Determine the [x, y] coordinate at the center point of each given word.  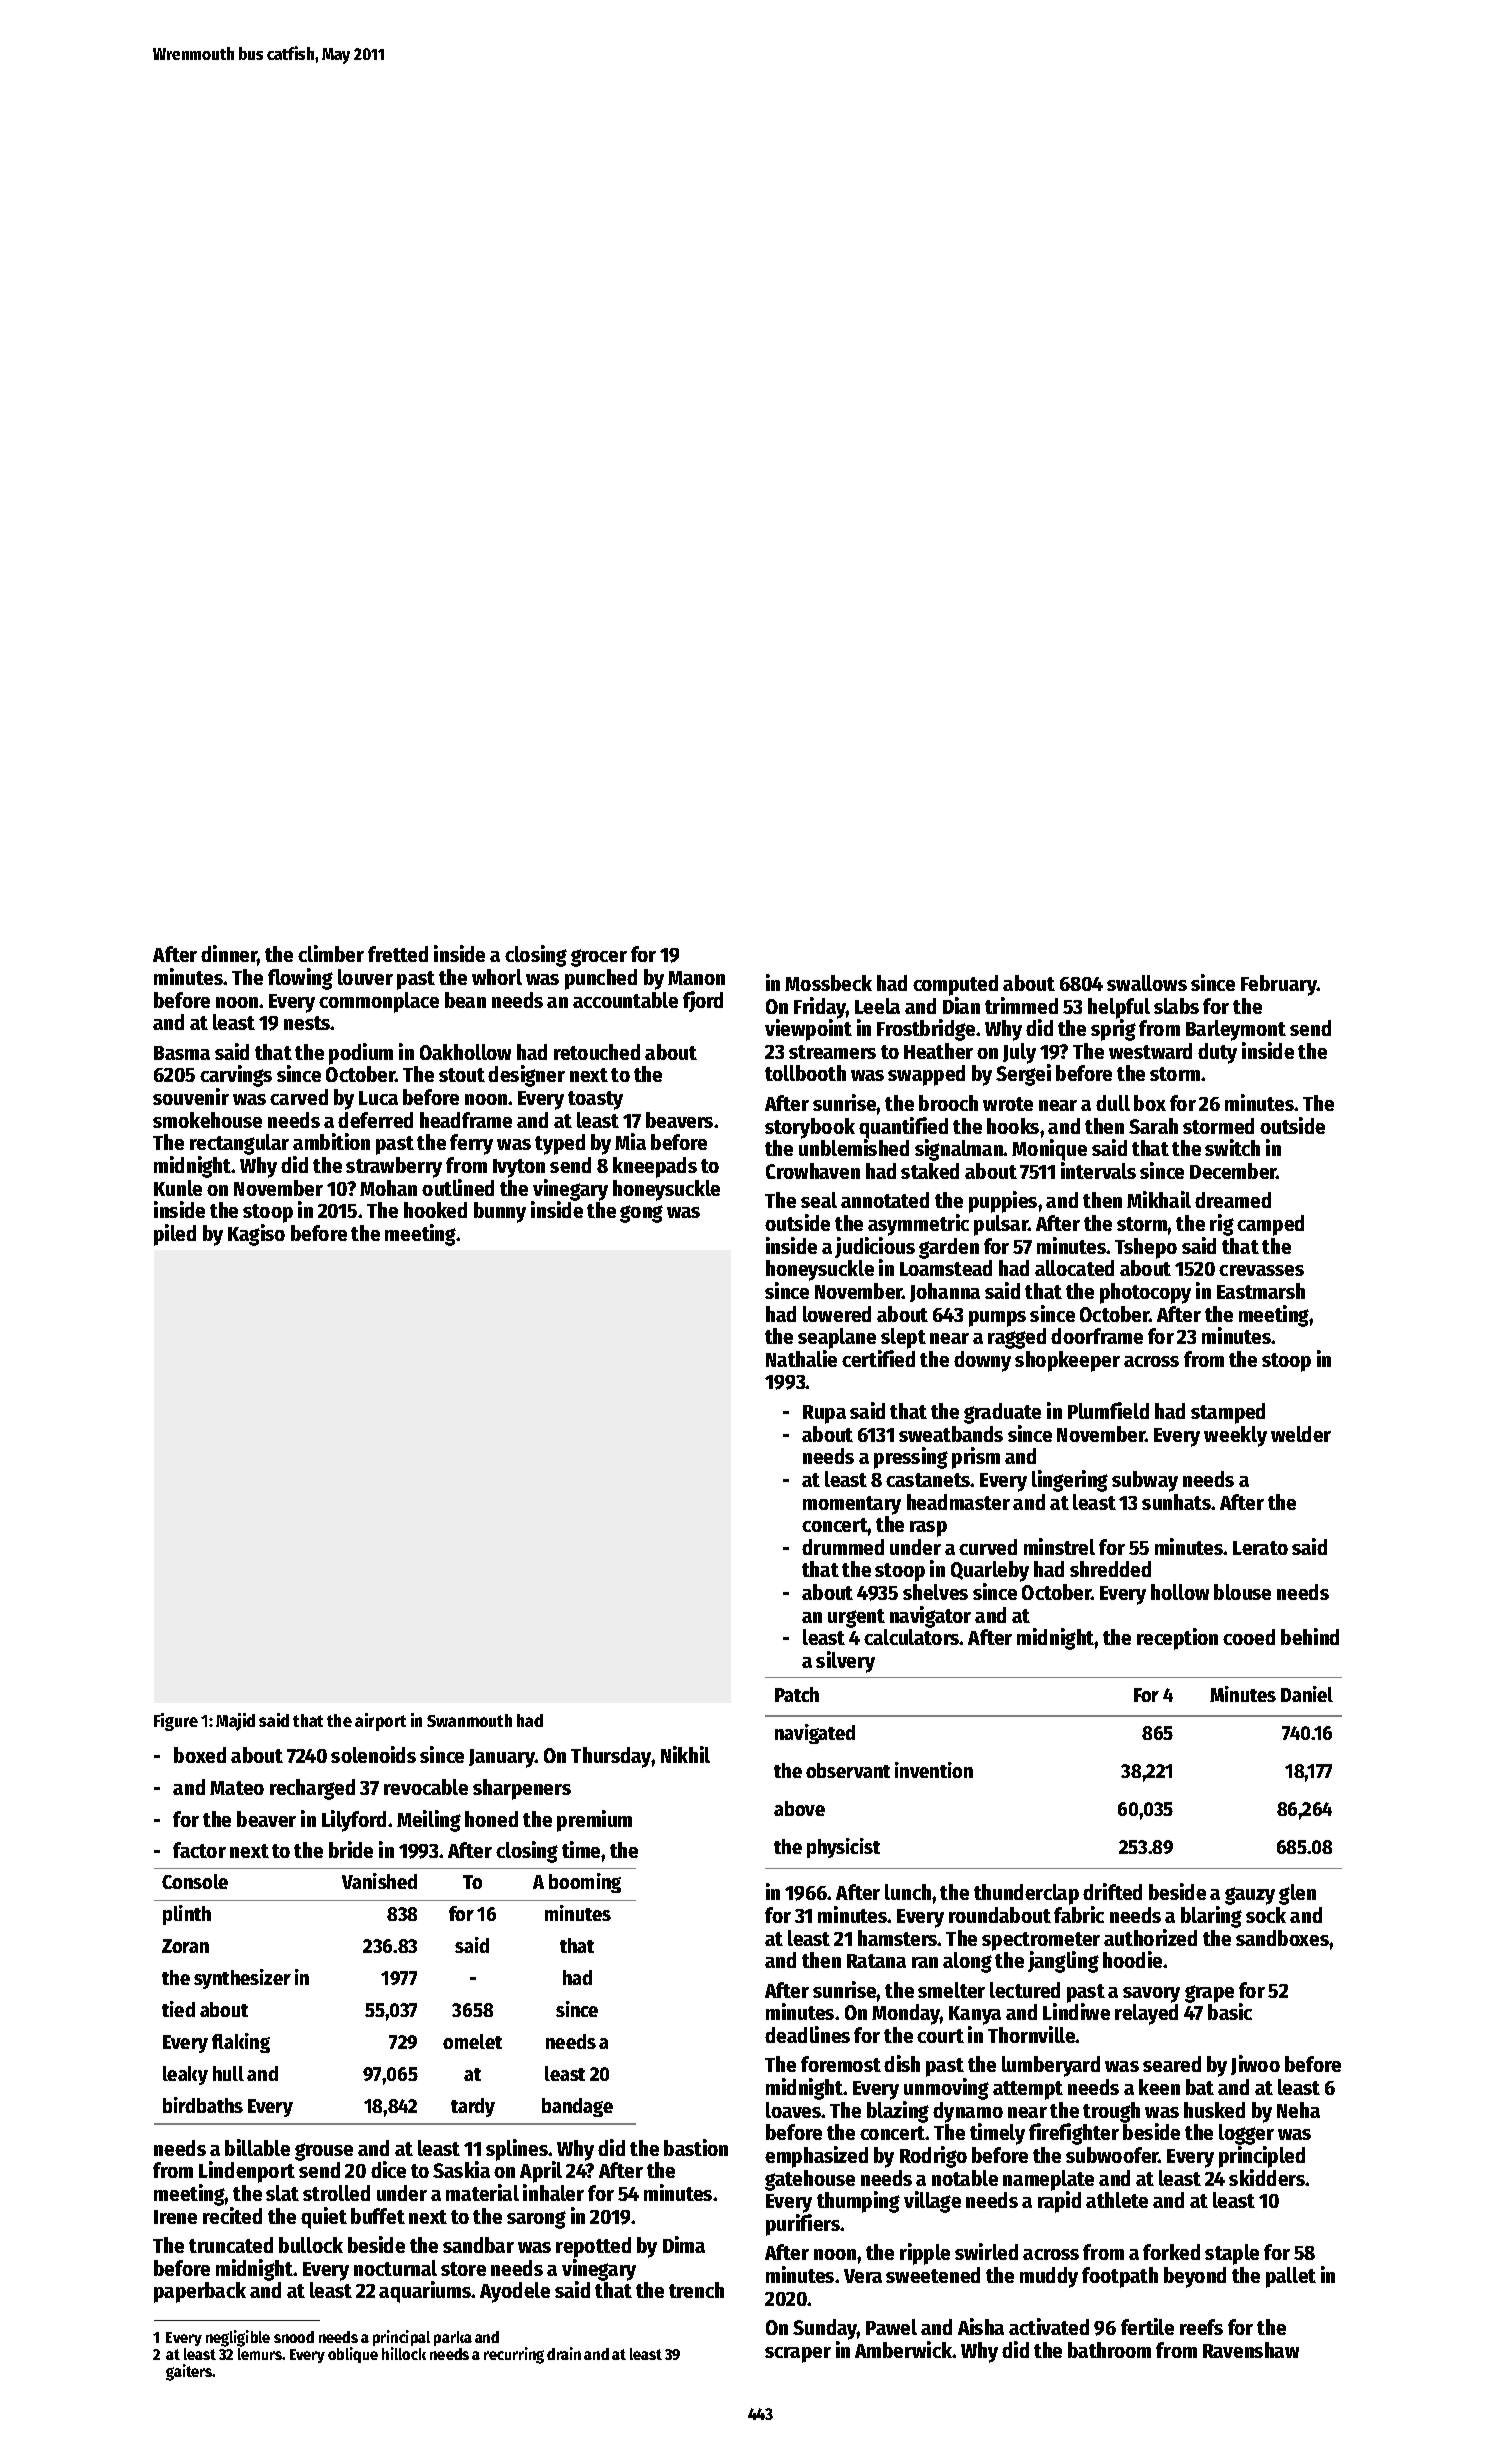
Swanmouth [469, 1720]
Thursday [611, 1757]
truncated [231, 2245]
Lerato [1260, 1548]
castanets [928, 1480]
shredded [1110, 1569]
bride [351, 1849]
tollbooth [805, 1073]
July [1019, 1053]
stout [462, 1075]
